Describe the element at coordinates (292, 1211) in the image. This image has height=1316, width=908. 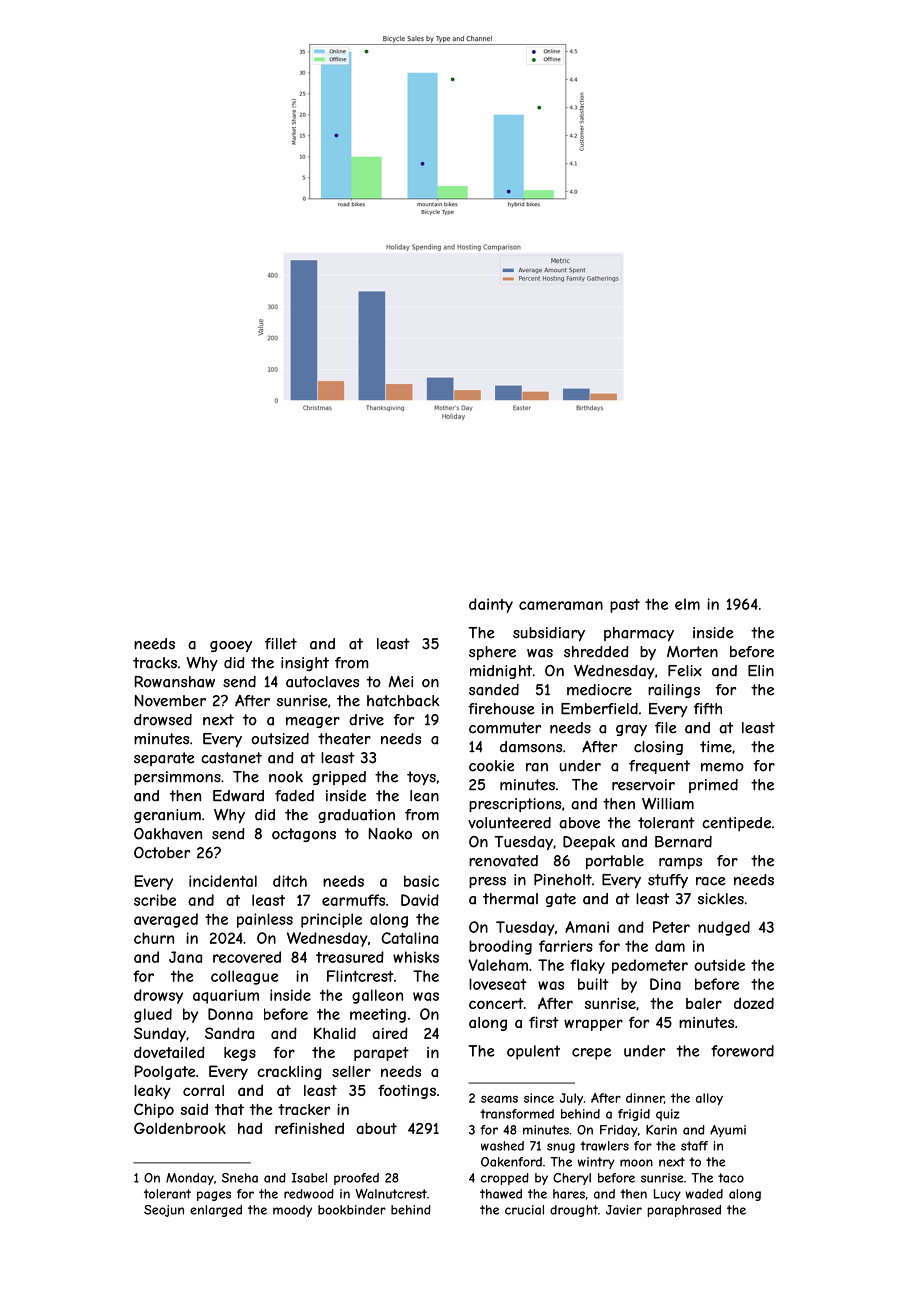
I see `moody` at that location.
